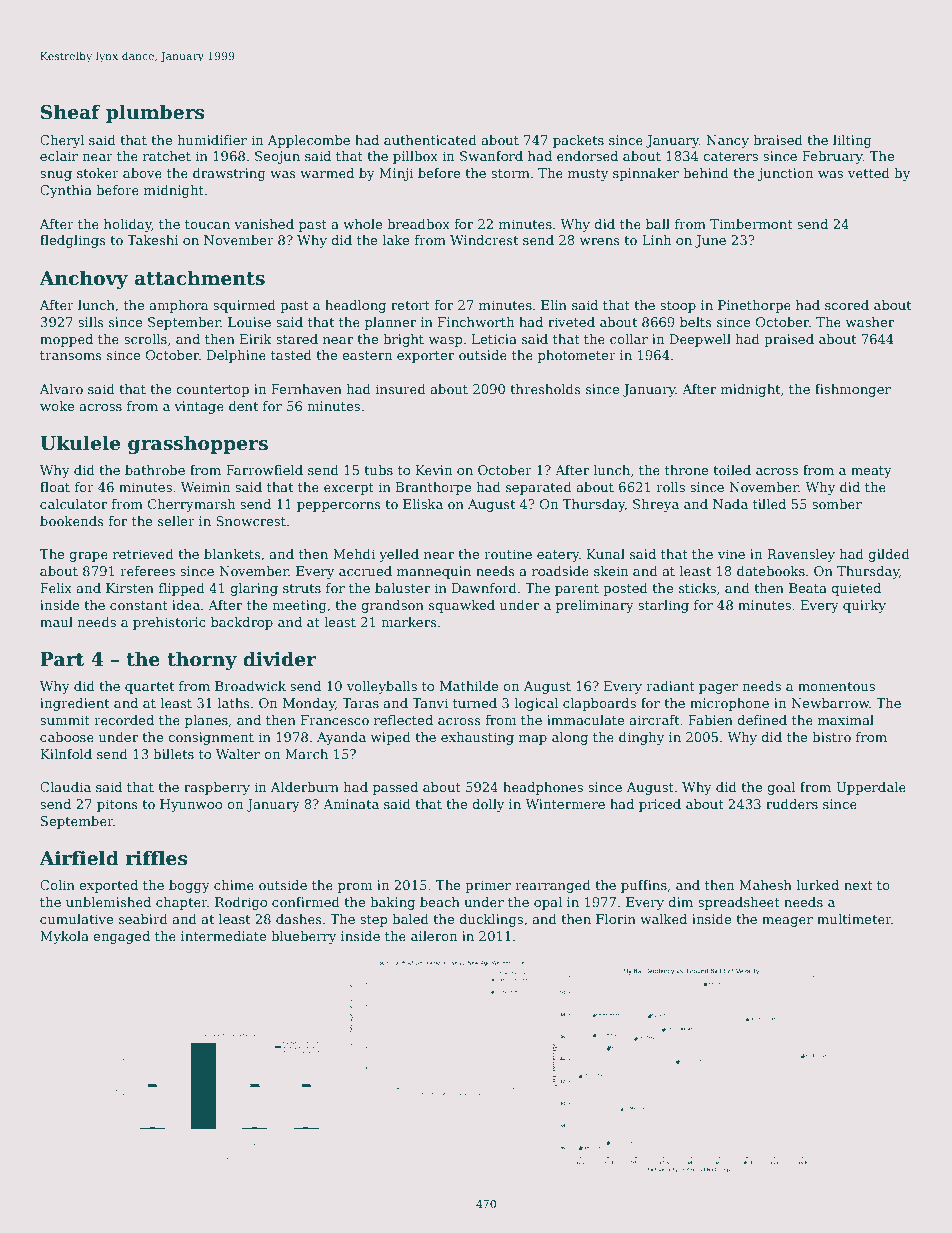 This page has width=952, height=1233. Describe the element at coordinates (869, 173) in the page. I see `vetted` at that location.
